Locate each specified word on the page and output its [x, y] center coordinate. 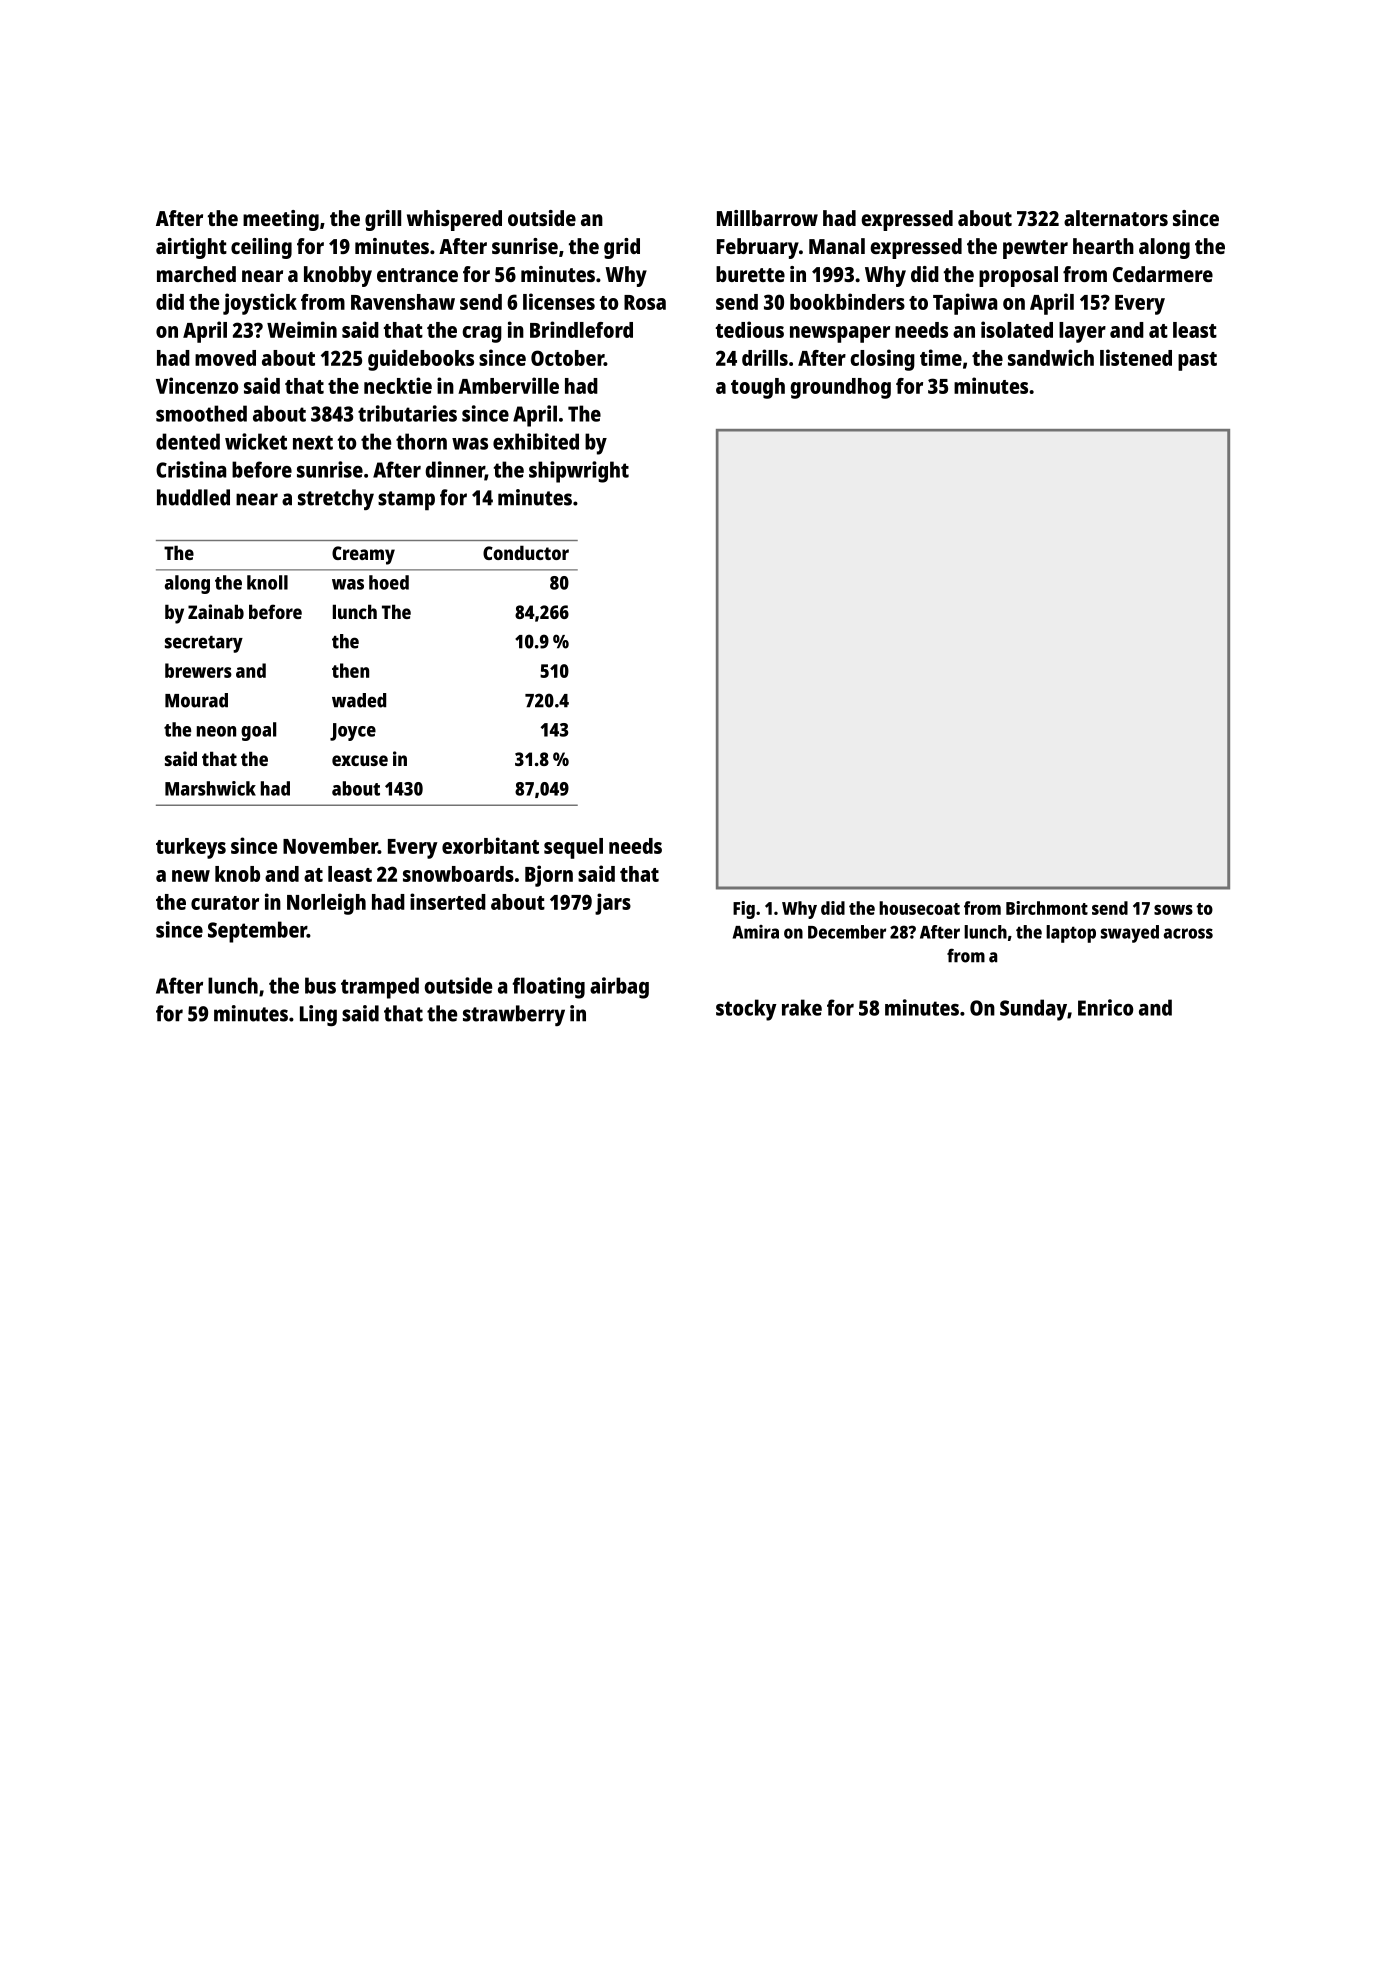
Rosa [645, 302]
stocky [746, 1010]
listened [1136, 357]
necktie [398, 385]
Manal [837, 246]
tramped [380, 988]
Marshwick [210, 788]
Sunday [1033, 1010]
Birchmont [1047, 908]
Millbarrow [767, 218]
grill [383, 220]
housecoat [919, 908]
